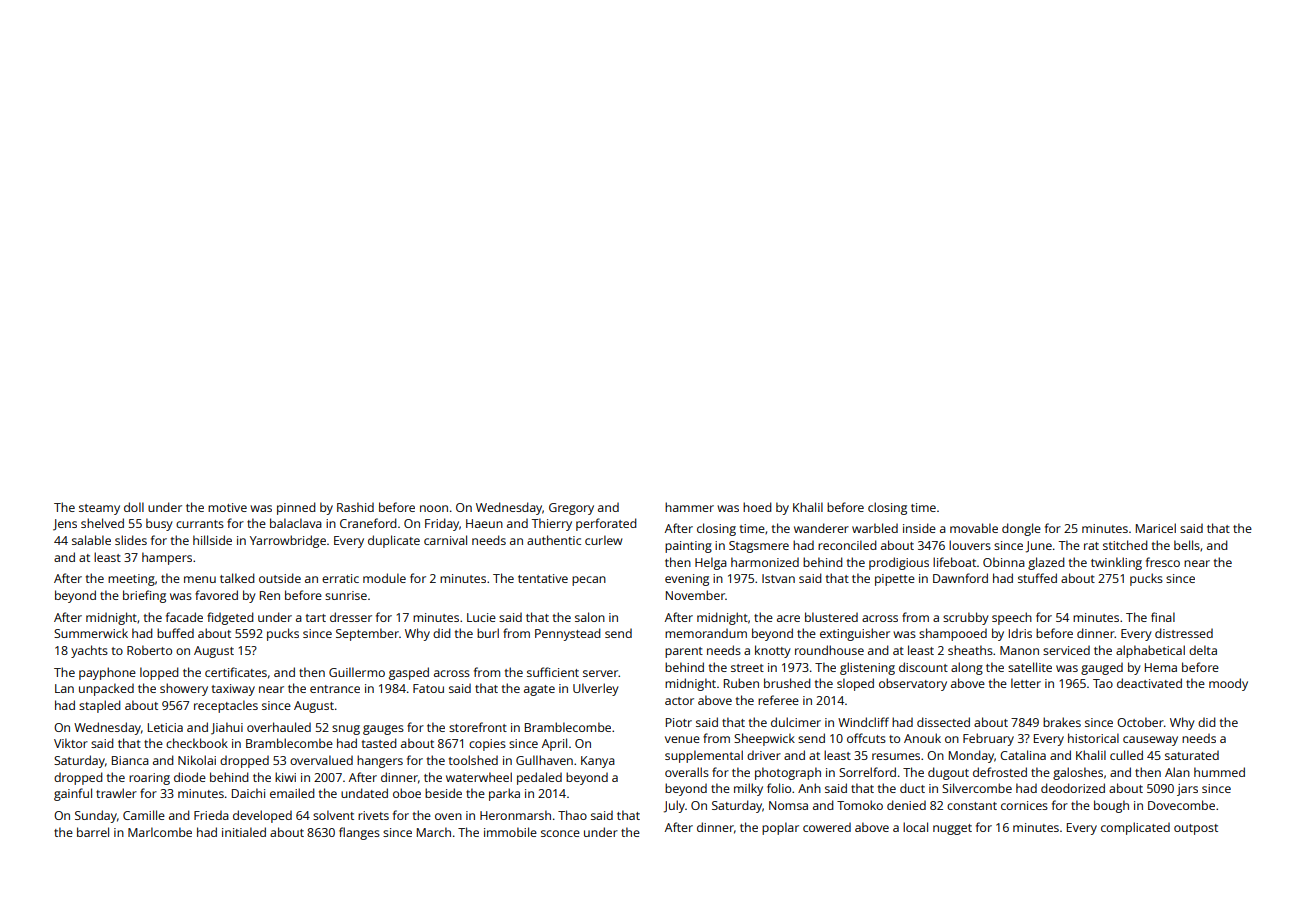 The height and width of the screenshot is (924, 1308). I want to click on pinned, so click(296, 508).
